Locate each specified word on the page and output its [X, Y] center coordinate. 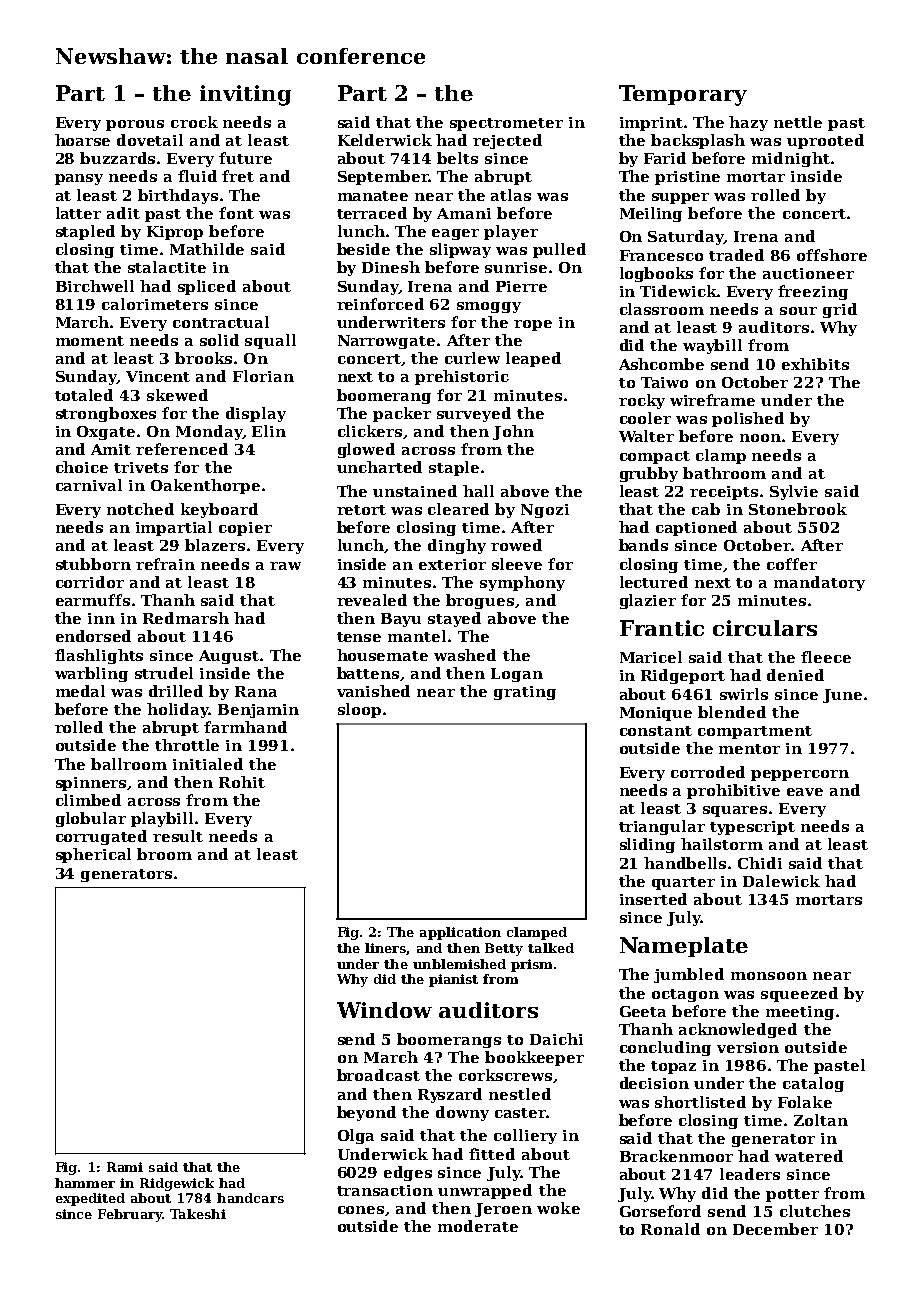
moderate [478, 1226]
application [460, 933]
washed [465, 655]
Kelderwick [385, 140]
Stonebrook [798, 509]
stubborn [93, 564]
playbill [162, 819]
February [130, 1215]
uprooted [825, 141]
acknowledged [738, 1030]
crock [194, 122]
